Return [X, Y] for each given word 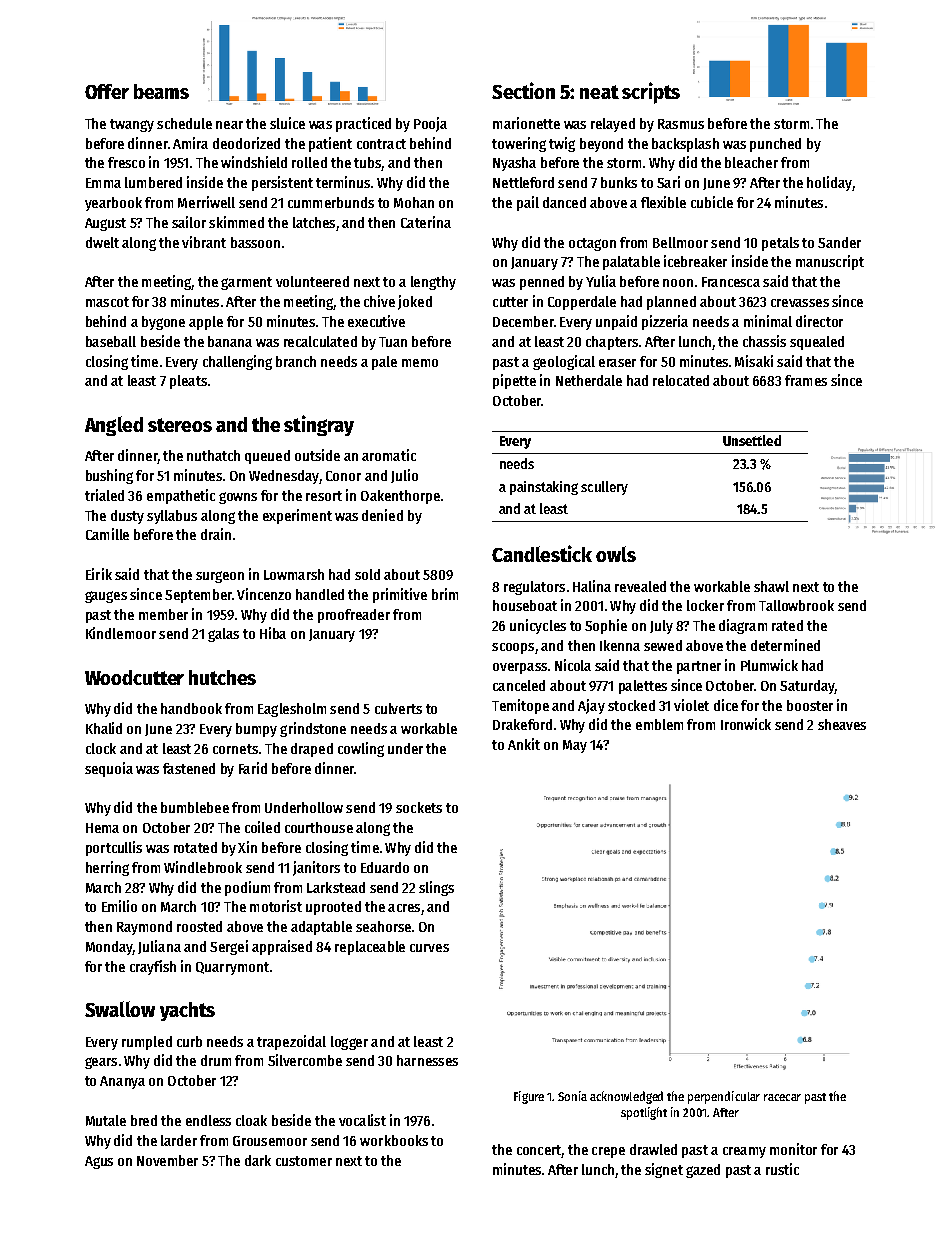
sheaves [842, 724]
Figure [529, 1097]
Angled [114, 426]
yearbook [113, 204]
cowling [361, 749]
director [819, 321]
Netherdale [589, 380]
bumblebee [195, 807]
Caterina [426, 222]
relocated [681, 380]
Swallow [120, 1009]
